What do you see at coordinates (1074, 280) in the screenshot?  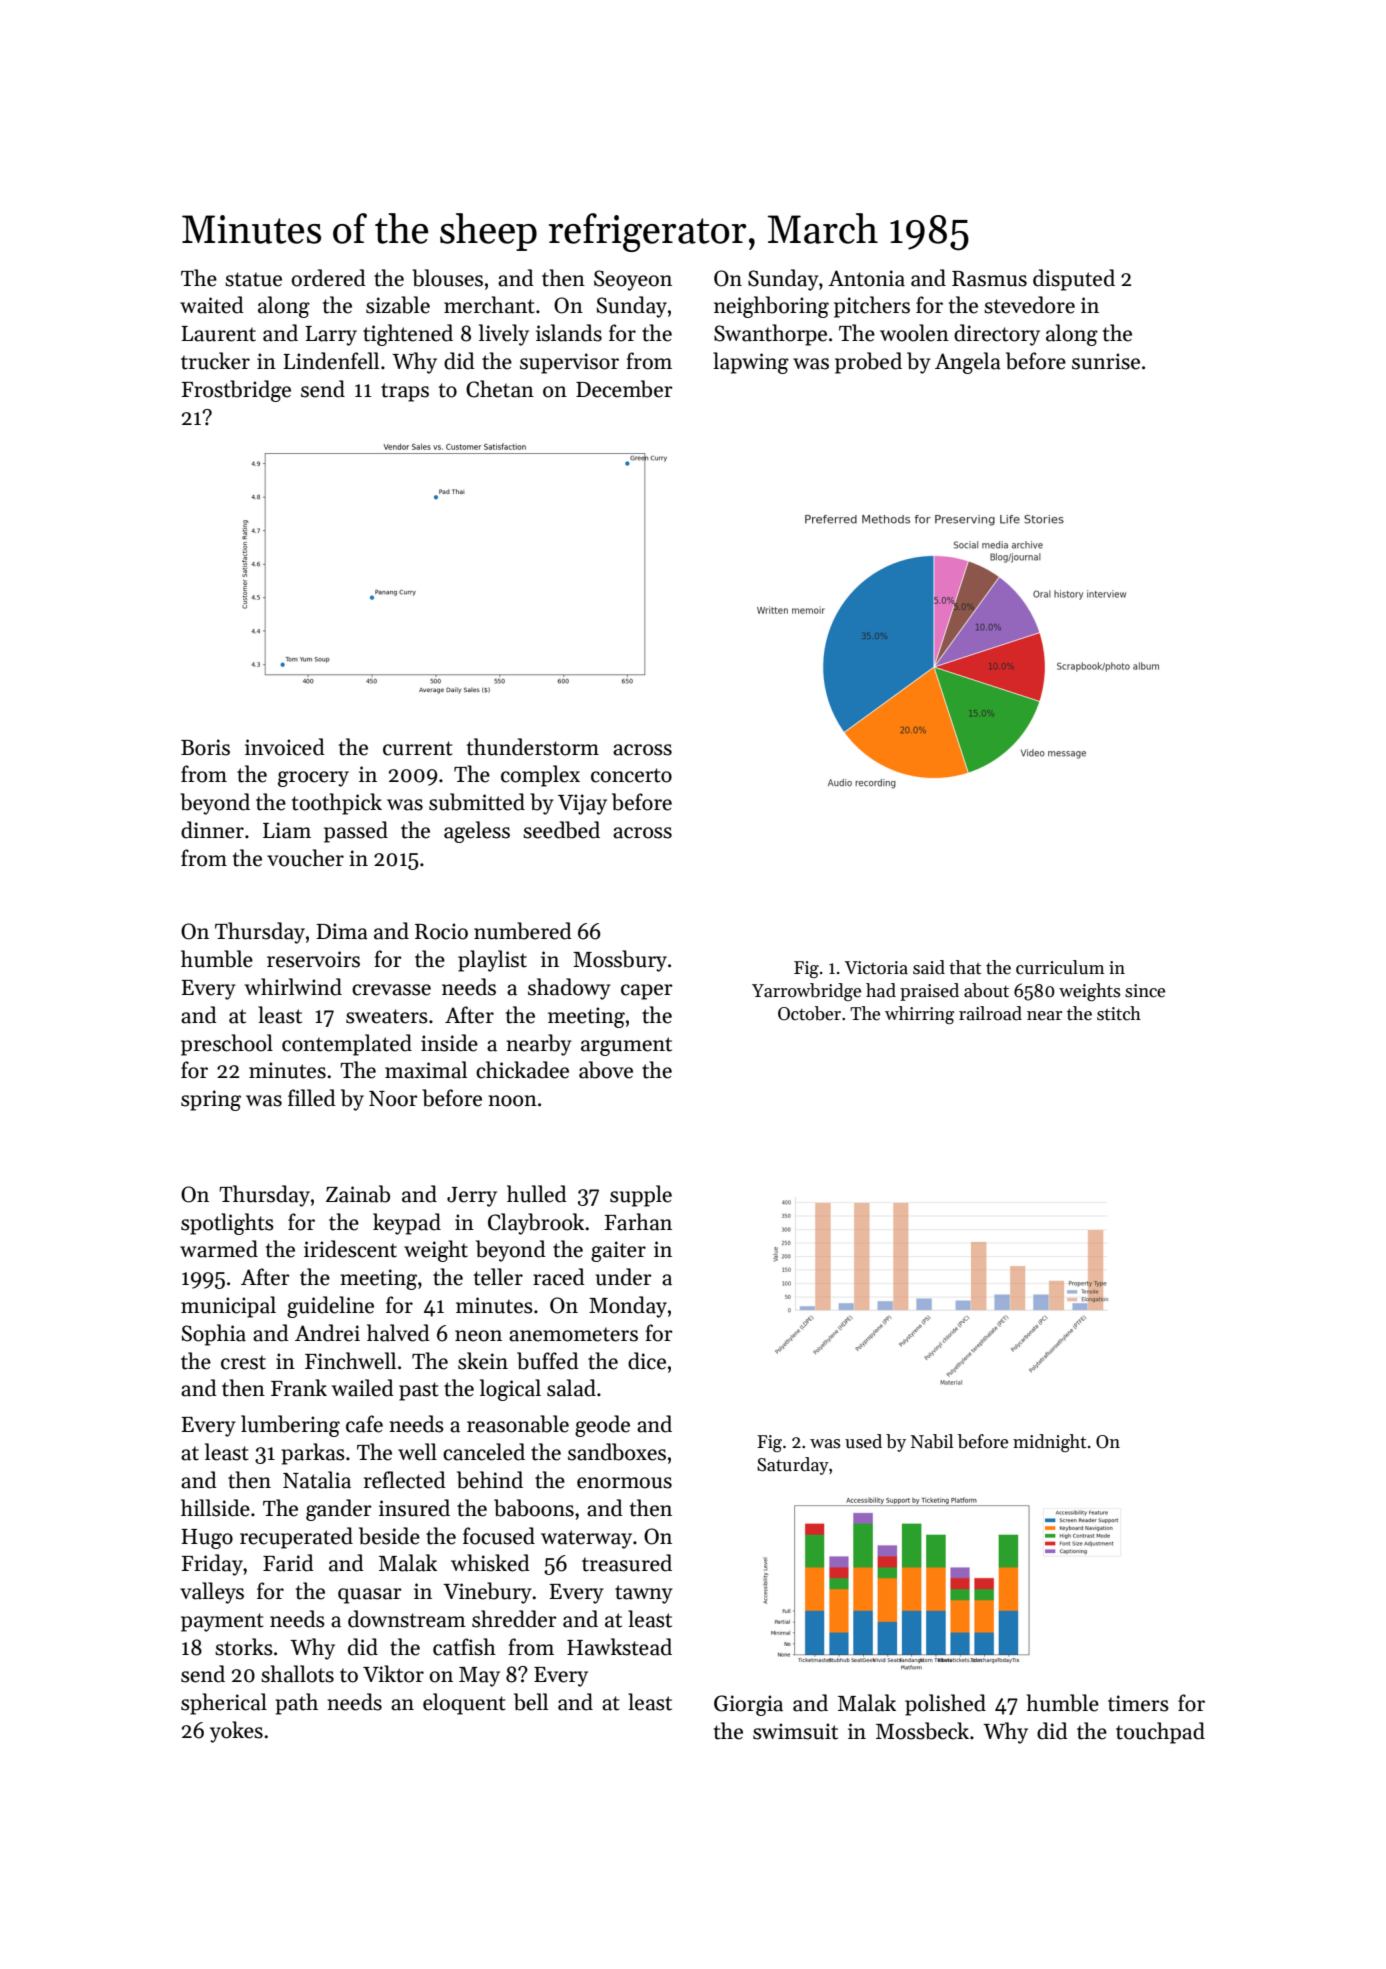 I see `disputed` at bounding box center [1074, 280].
